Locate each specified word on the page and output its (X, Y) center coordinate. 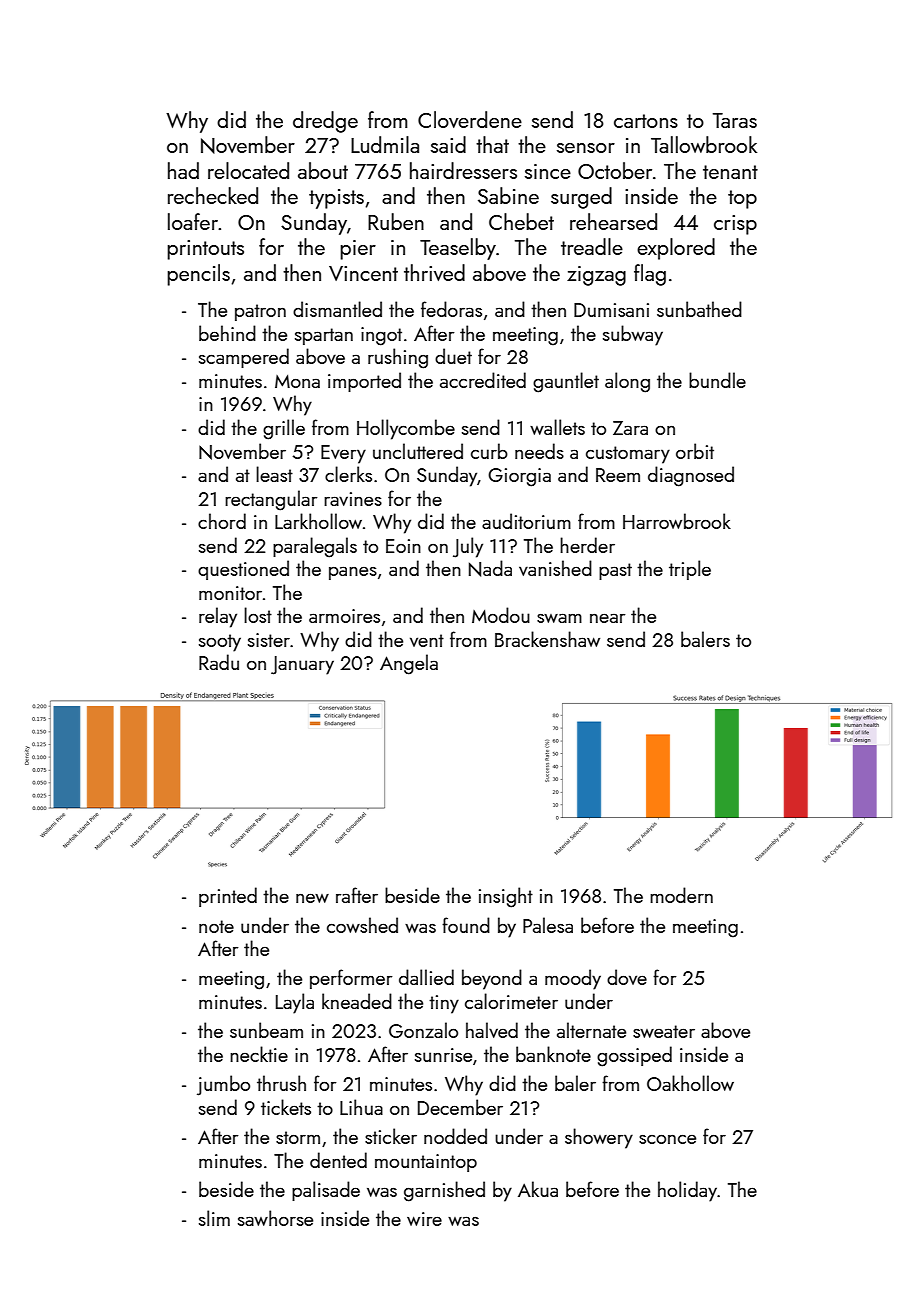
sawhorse (275, 1218)
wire (424, 1219)
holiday (687, 1191)
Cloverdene (470, 119)
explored (676, 249)
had (183, 170)
